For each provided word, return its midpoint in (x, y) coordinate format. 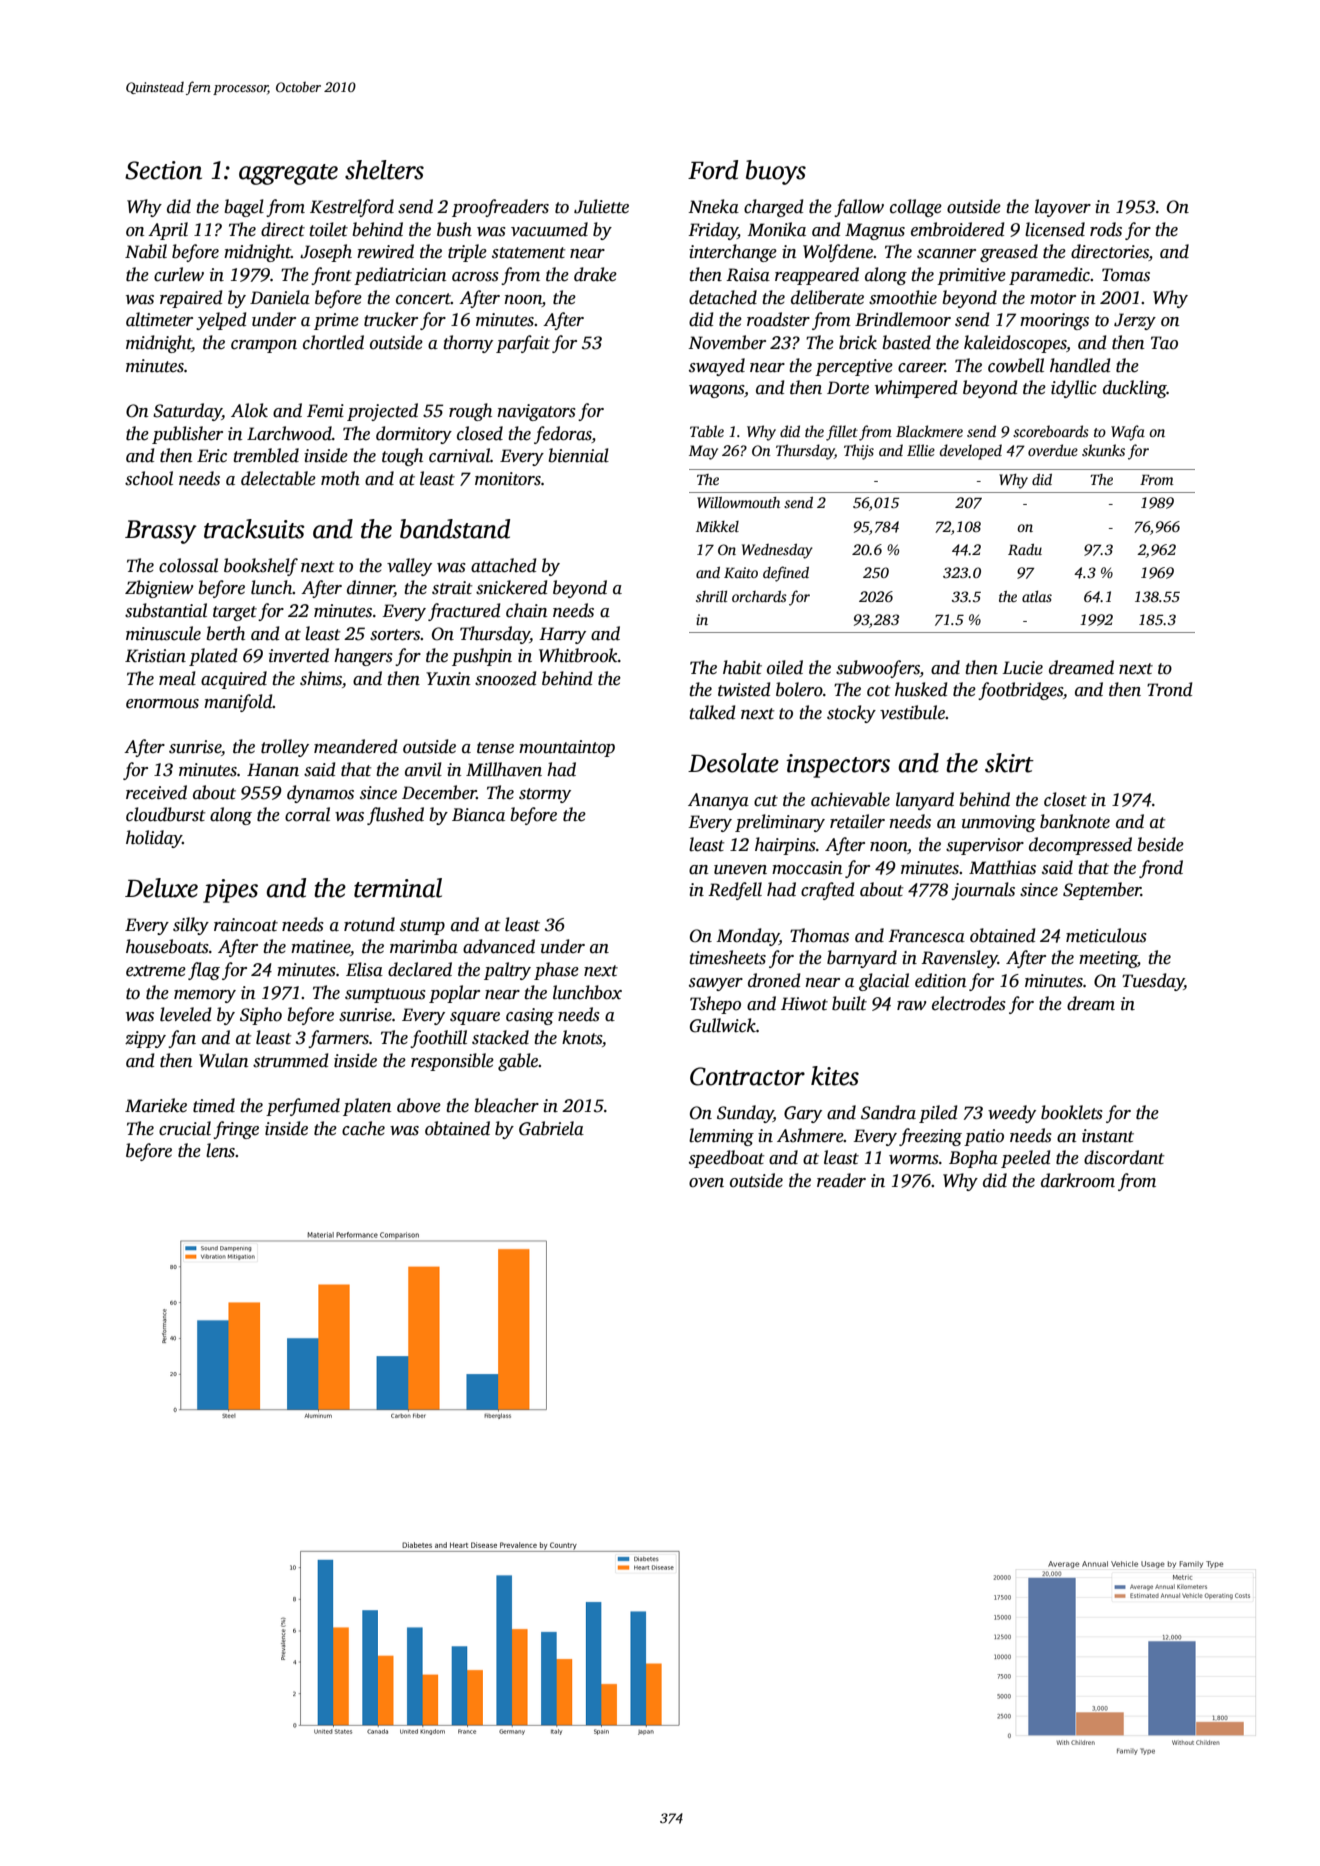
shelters (384, 170)
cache (363, 1128)
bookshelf (261, 567)
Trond (1170, 689)
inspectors (838, 766)
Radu (1025, 549)
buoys (776, 172)
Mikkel (717, 526)
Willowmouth (738, 502)
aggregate (288, 174)
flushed (395, 816)
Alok (249, 410)
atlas (1037, 596)
